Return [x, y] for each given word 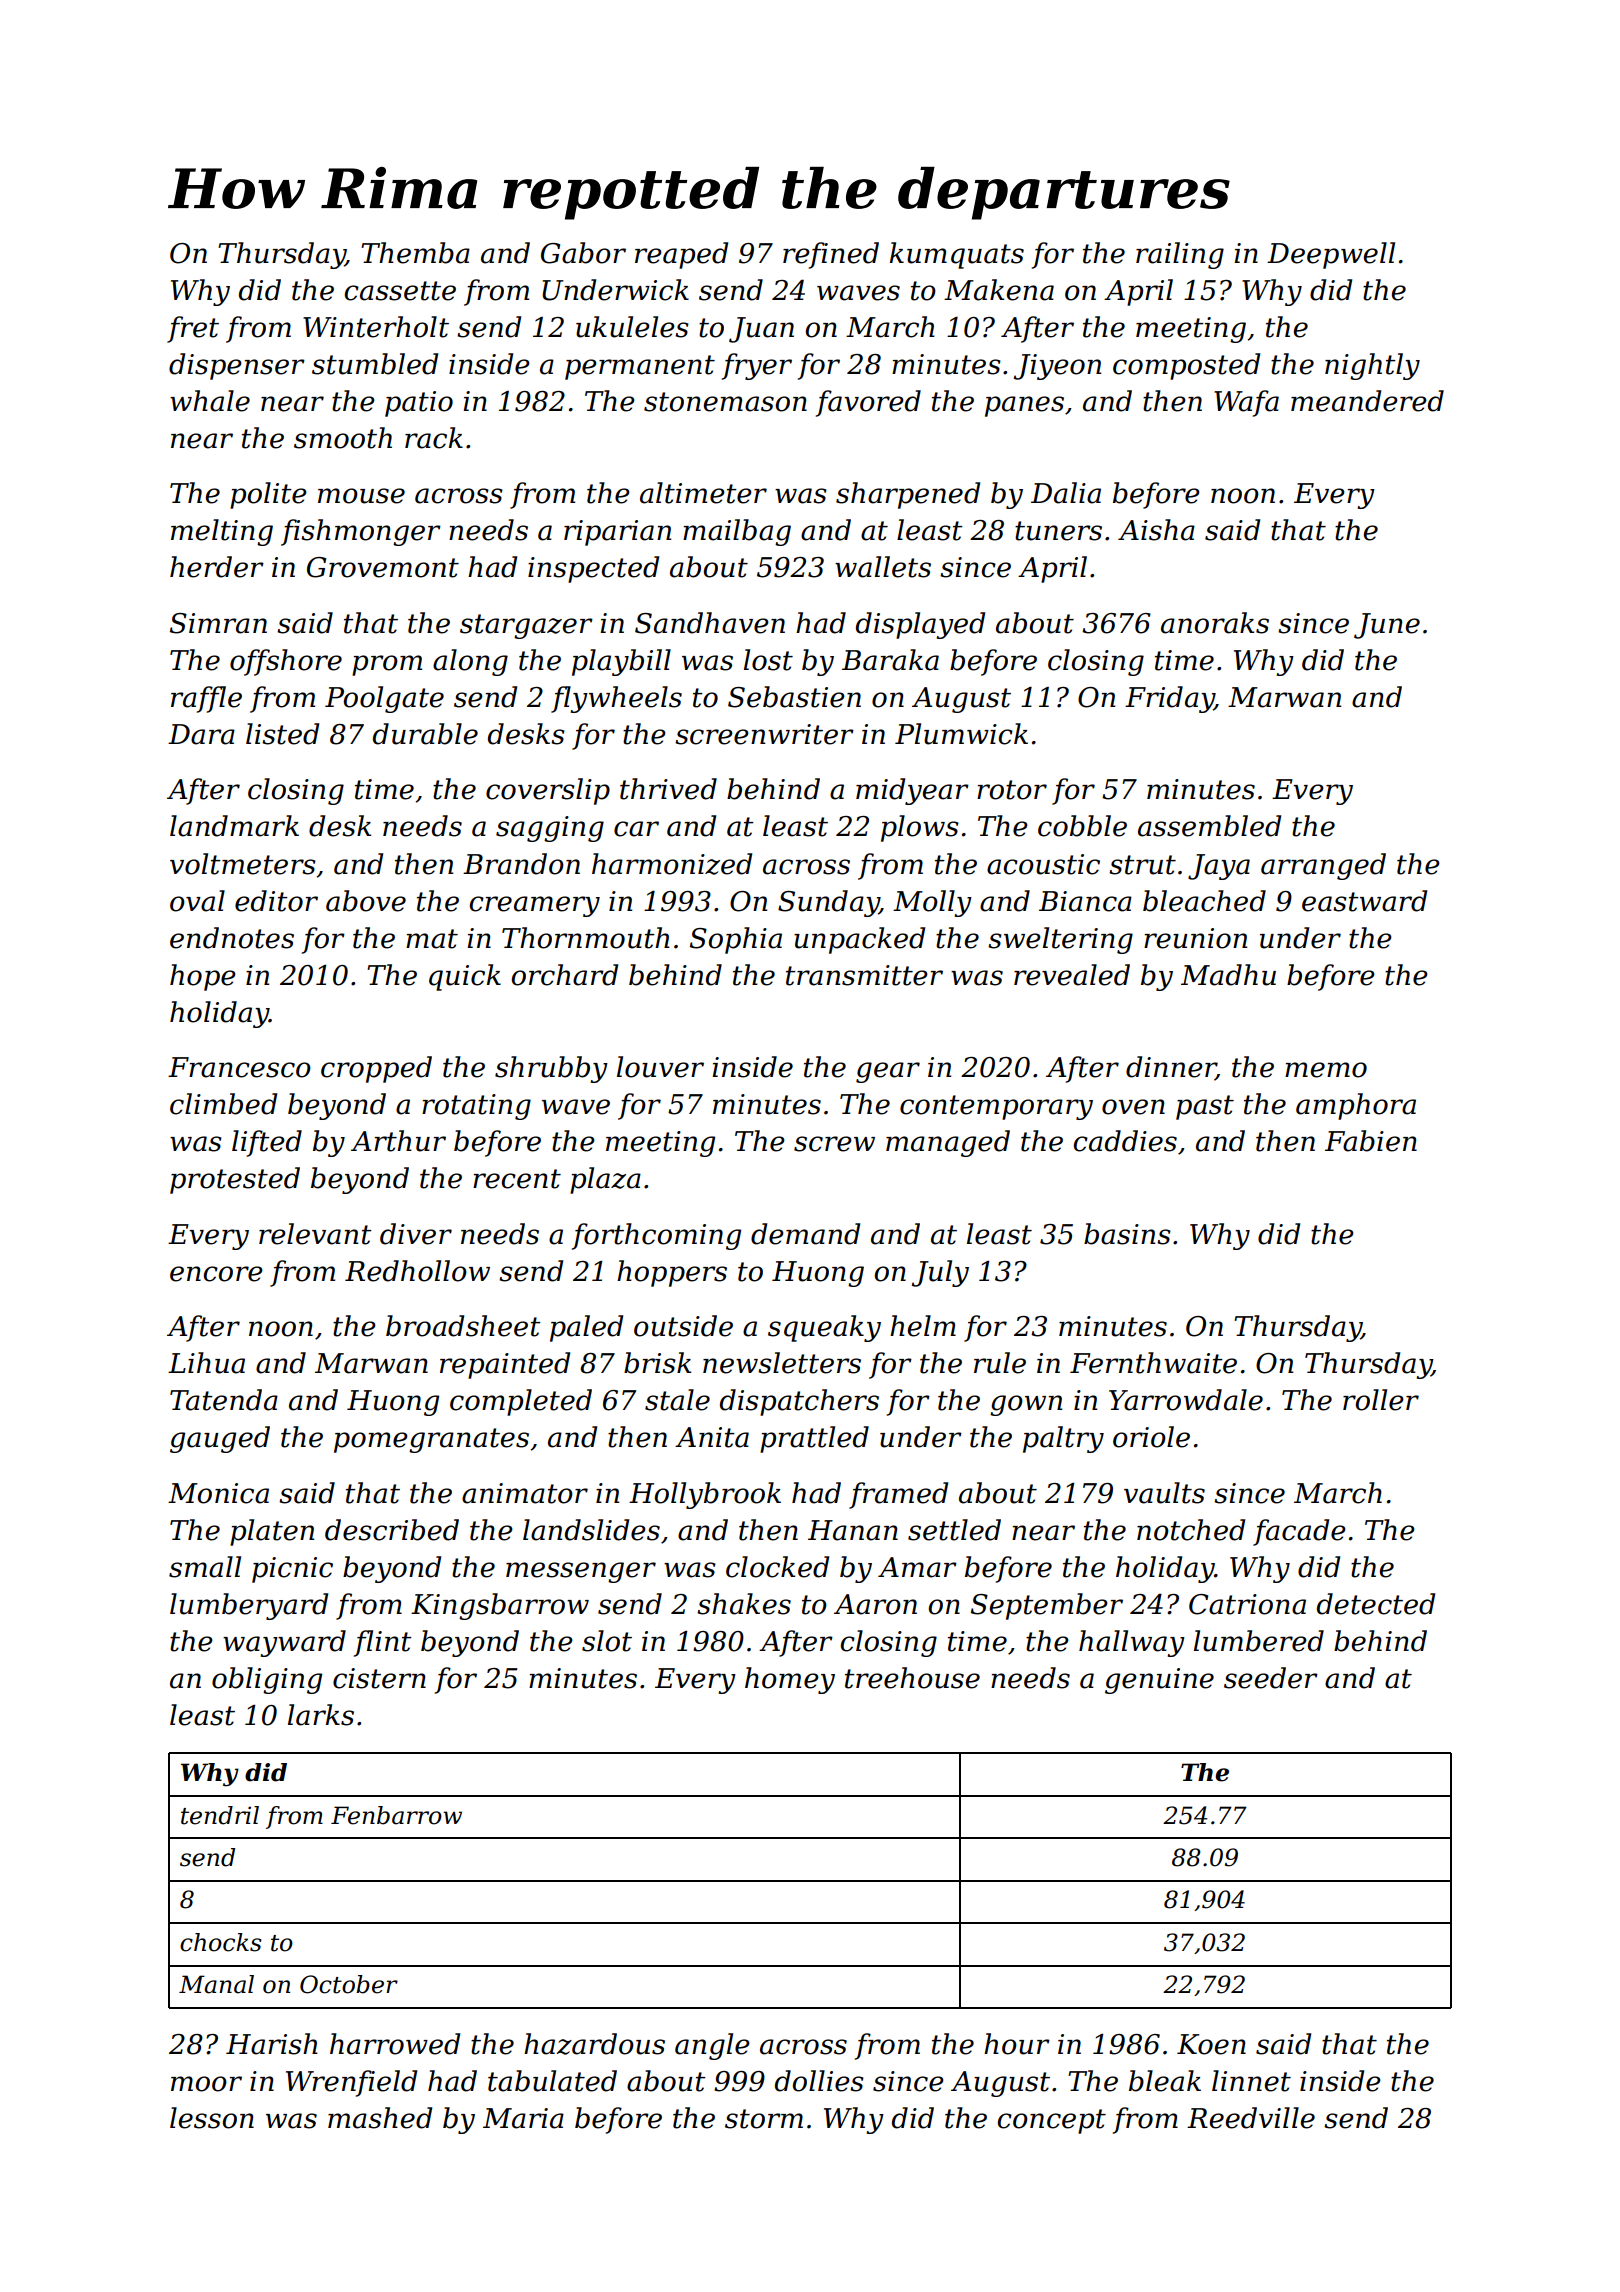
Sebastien [794, 697]
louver [660, 1067]
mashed [380, 2118]
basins [1127, 1234]
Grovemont [383, 567]
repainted [505, 1365]
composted [1186, 366]
